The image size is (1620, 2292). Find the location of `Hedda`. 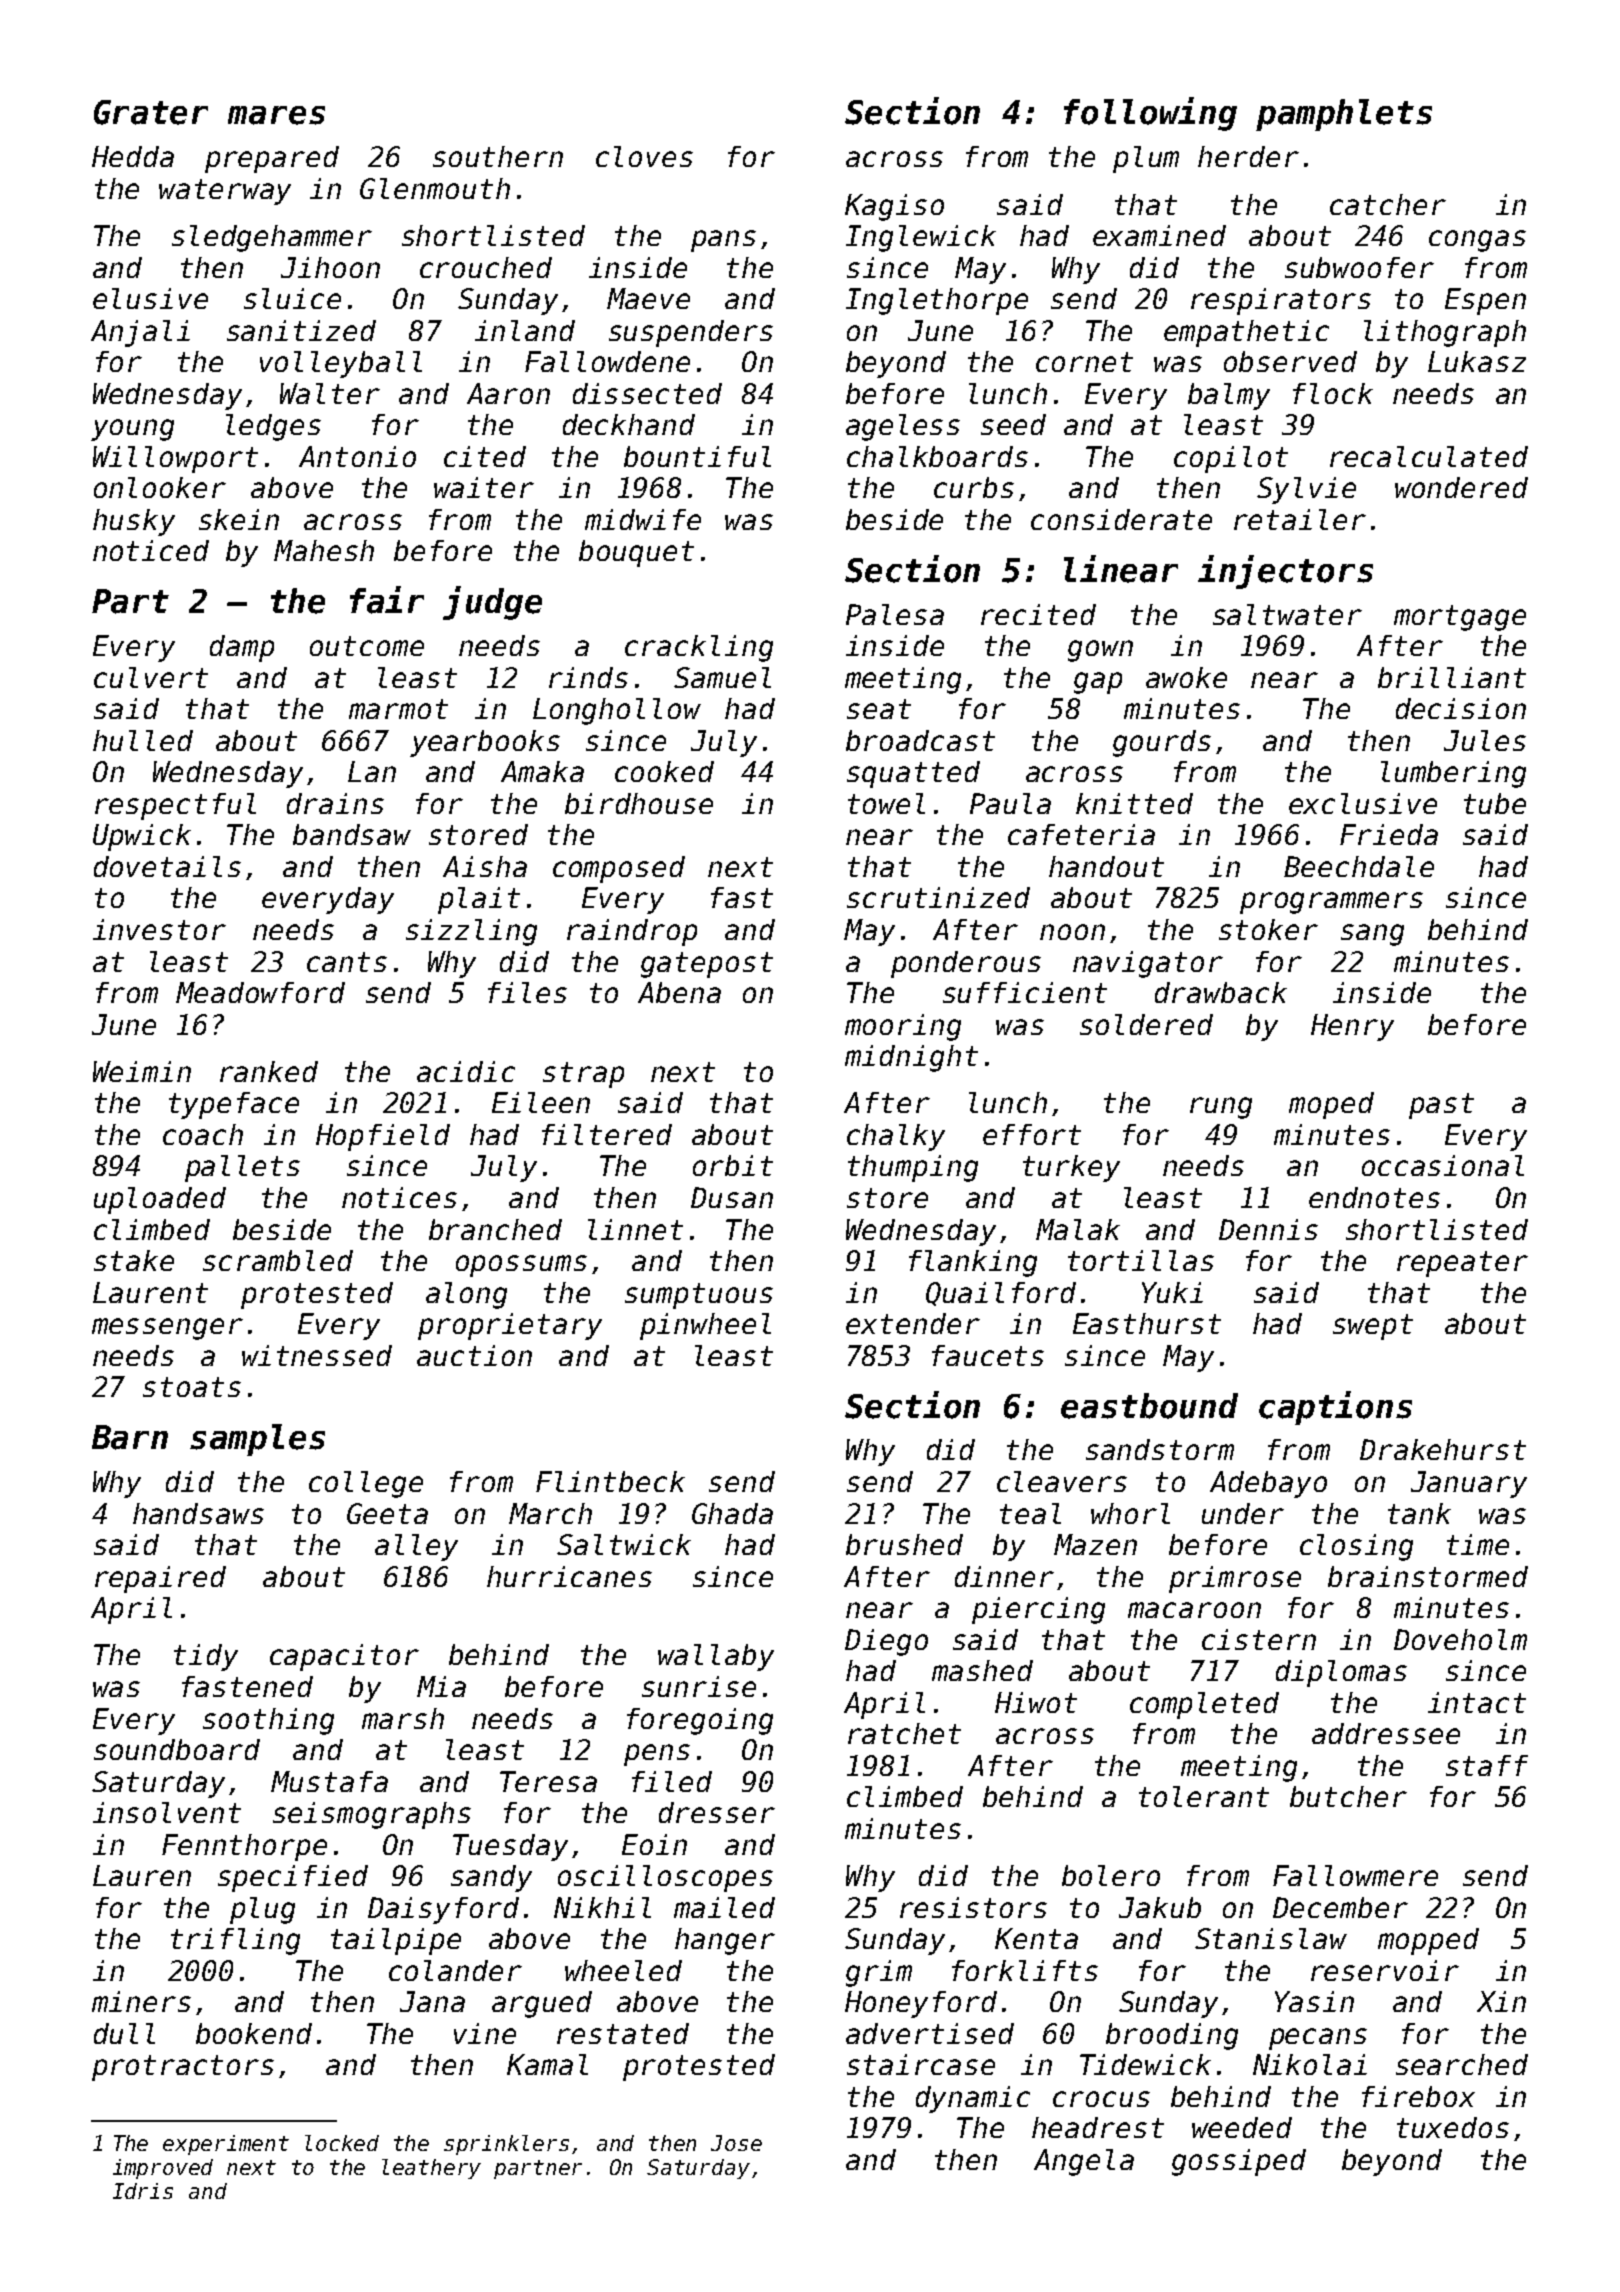

Hedda is located at coordinates (133, 156).
